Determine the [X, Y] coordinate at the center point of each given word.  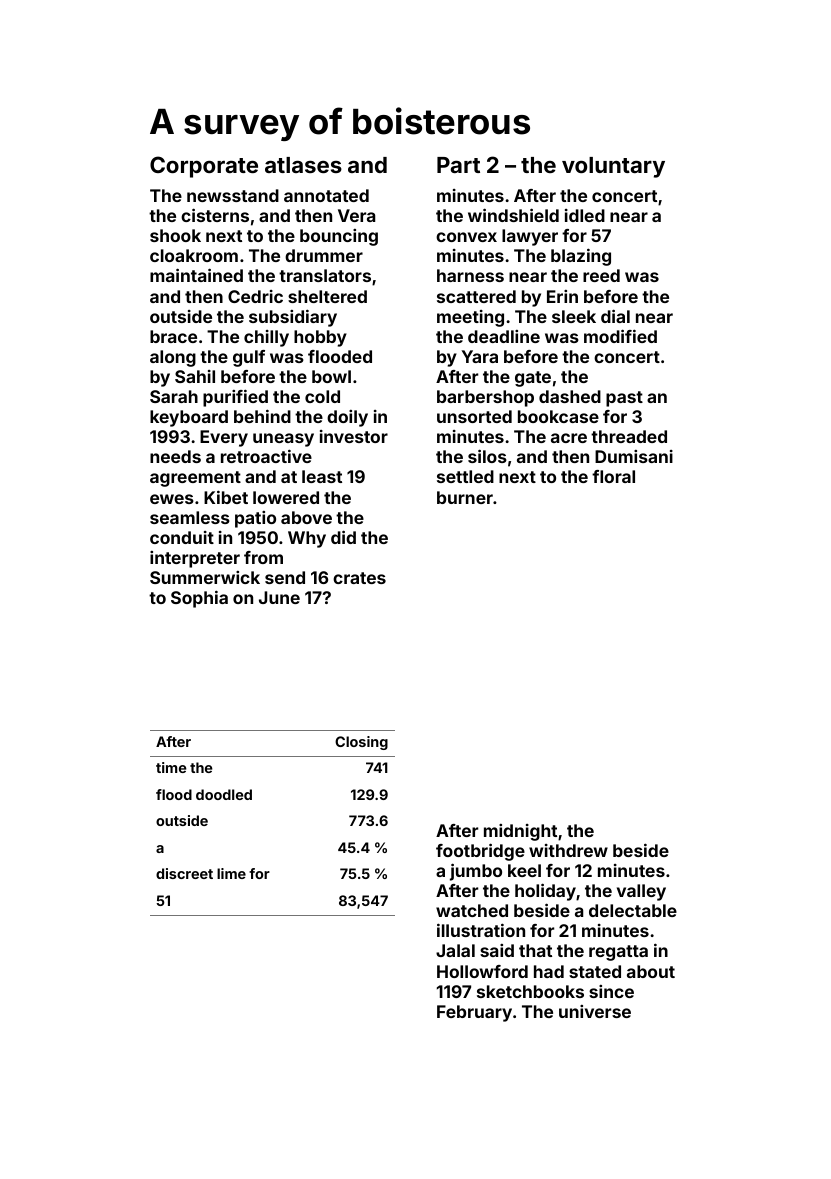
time [171, 767]
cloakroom [194, 255]
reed [601, 275]
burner [465, 497]
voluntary [613, 167]
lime [231, 873]
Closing [361, 743]
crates [359, 578]
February [474, 1013]
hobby [320, 338]
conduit [182, 537]
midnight [520, 832]
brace [173, 336]
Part [458, 165]
